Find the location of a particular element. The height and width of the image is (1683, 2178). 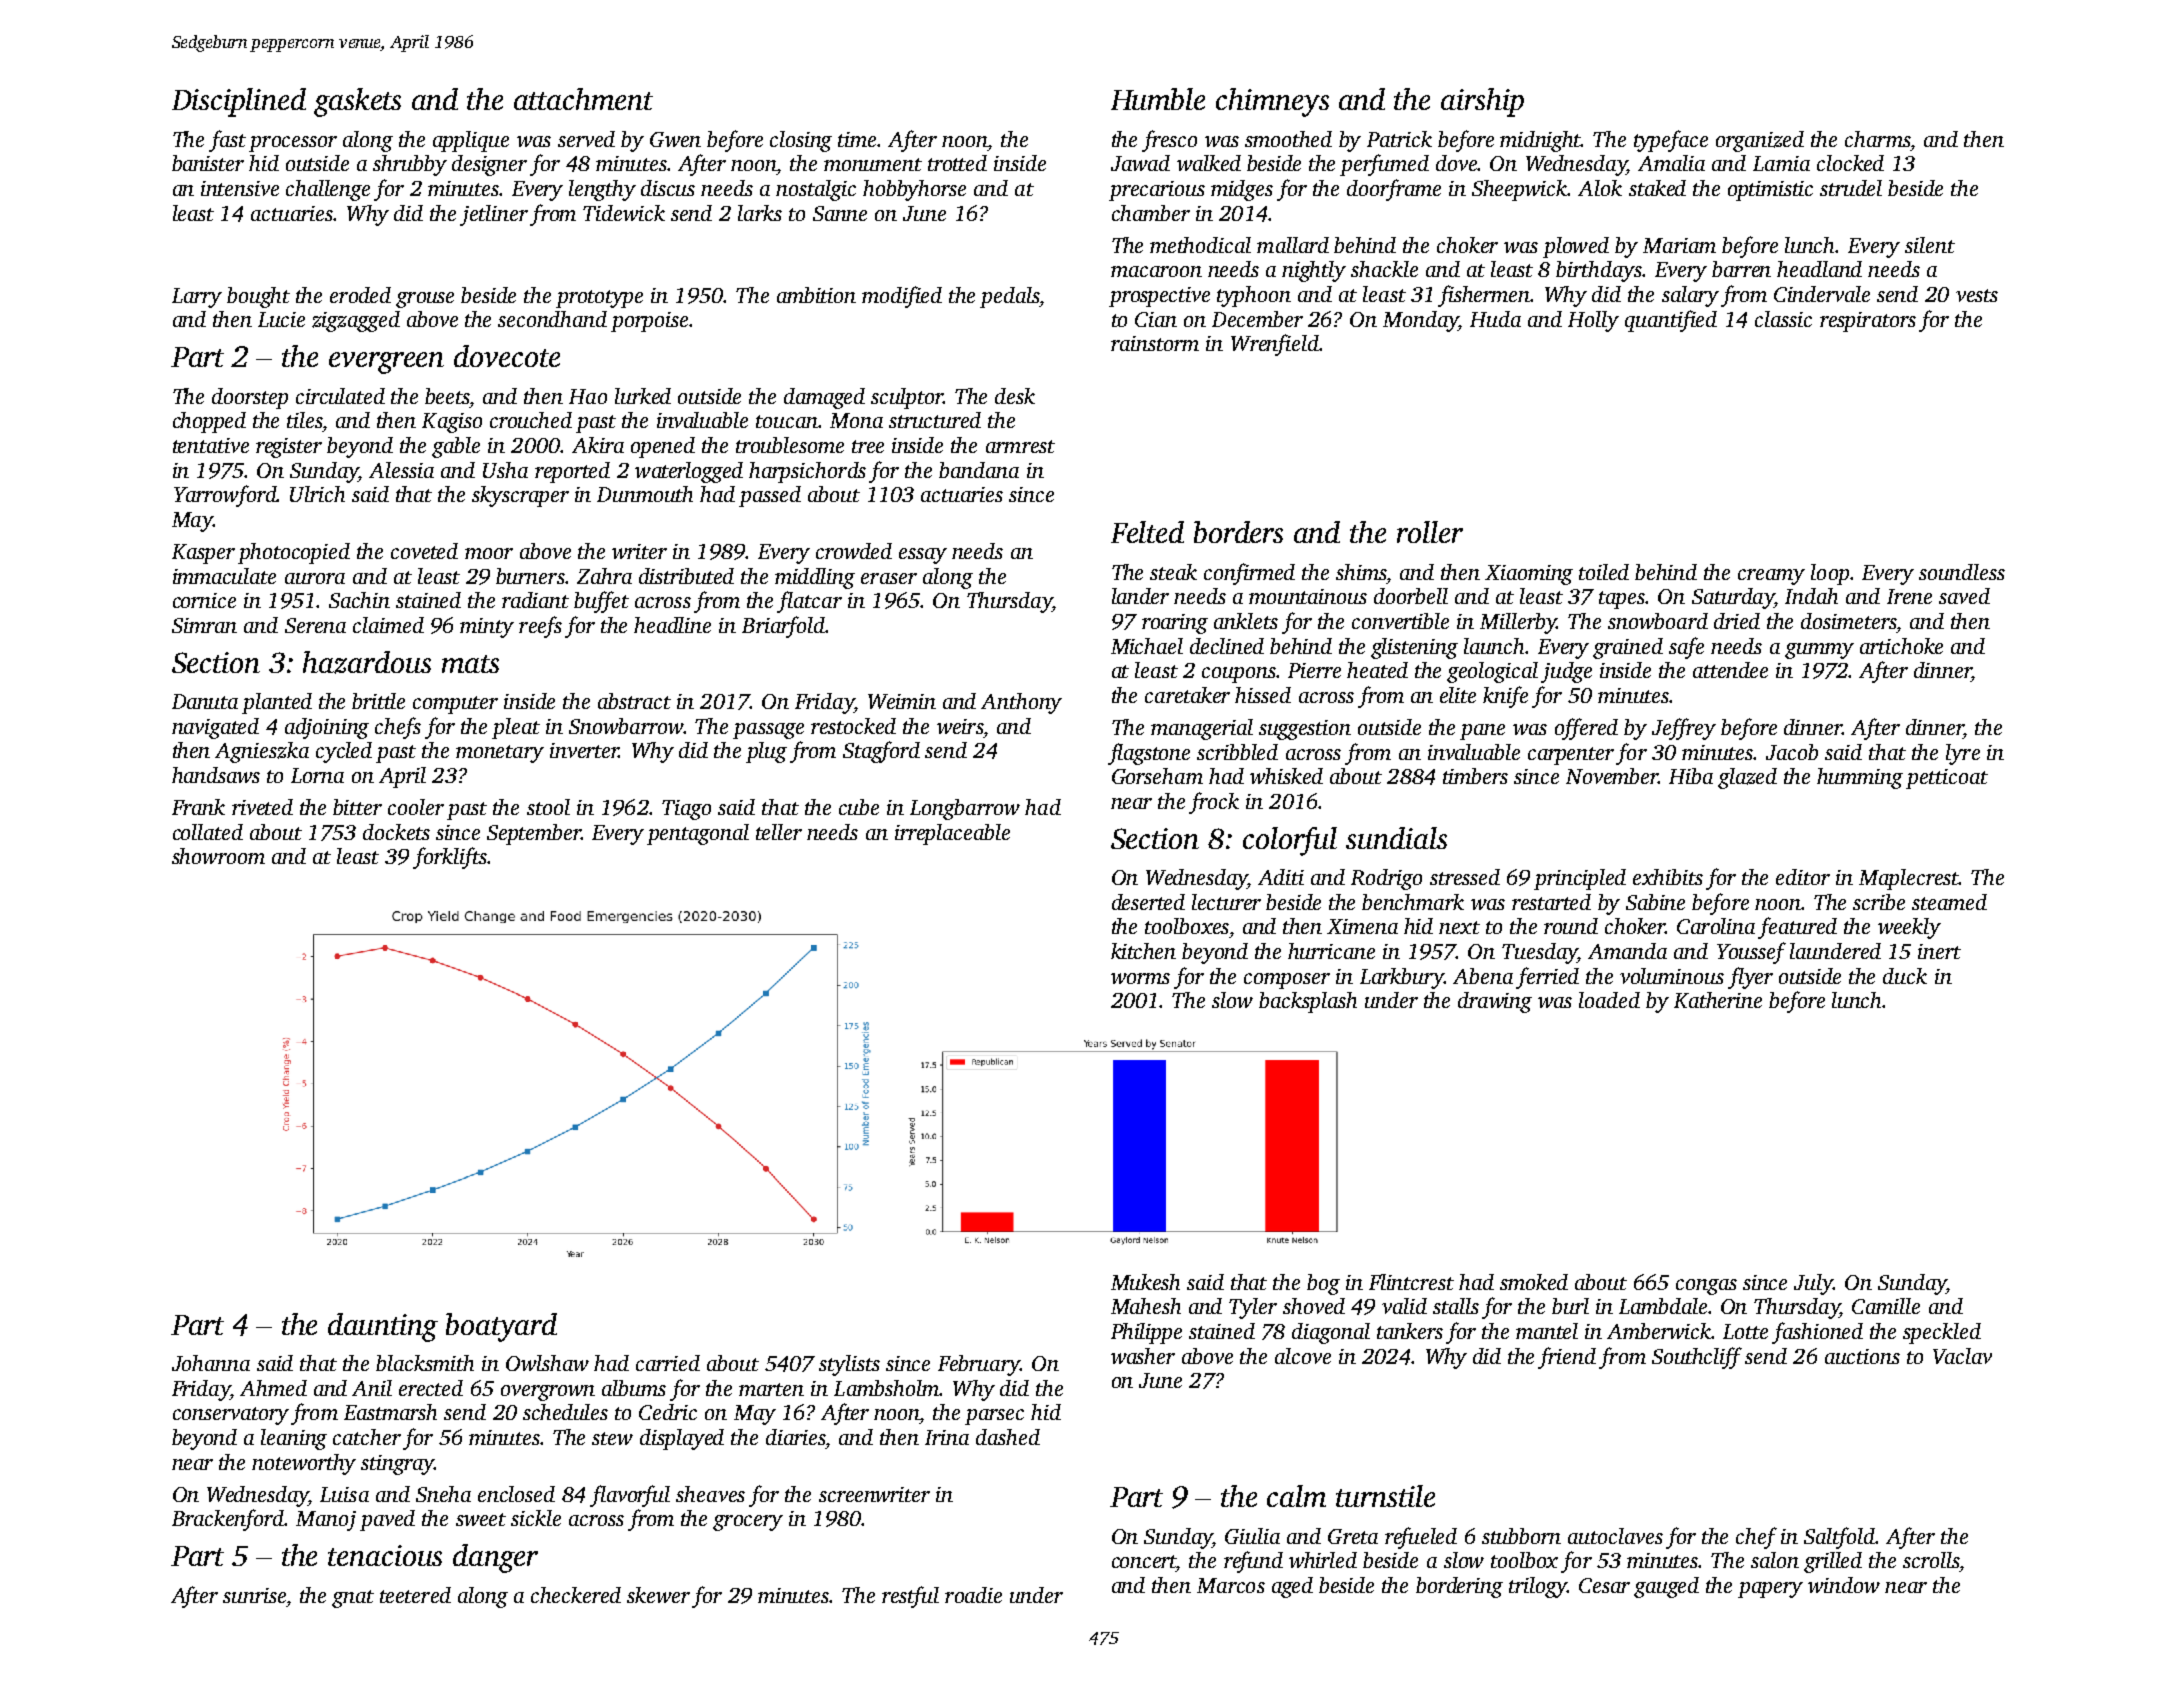

attachment is located at coordinates (583, 99).
